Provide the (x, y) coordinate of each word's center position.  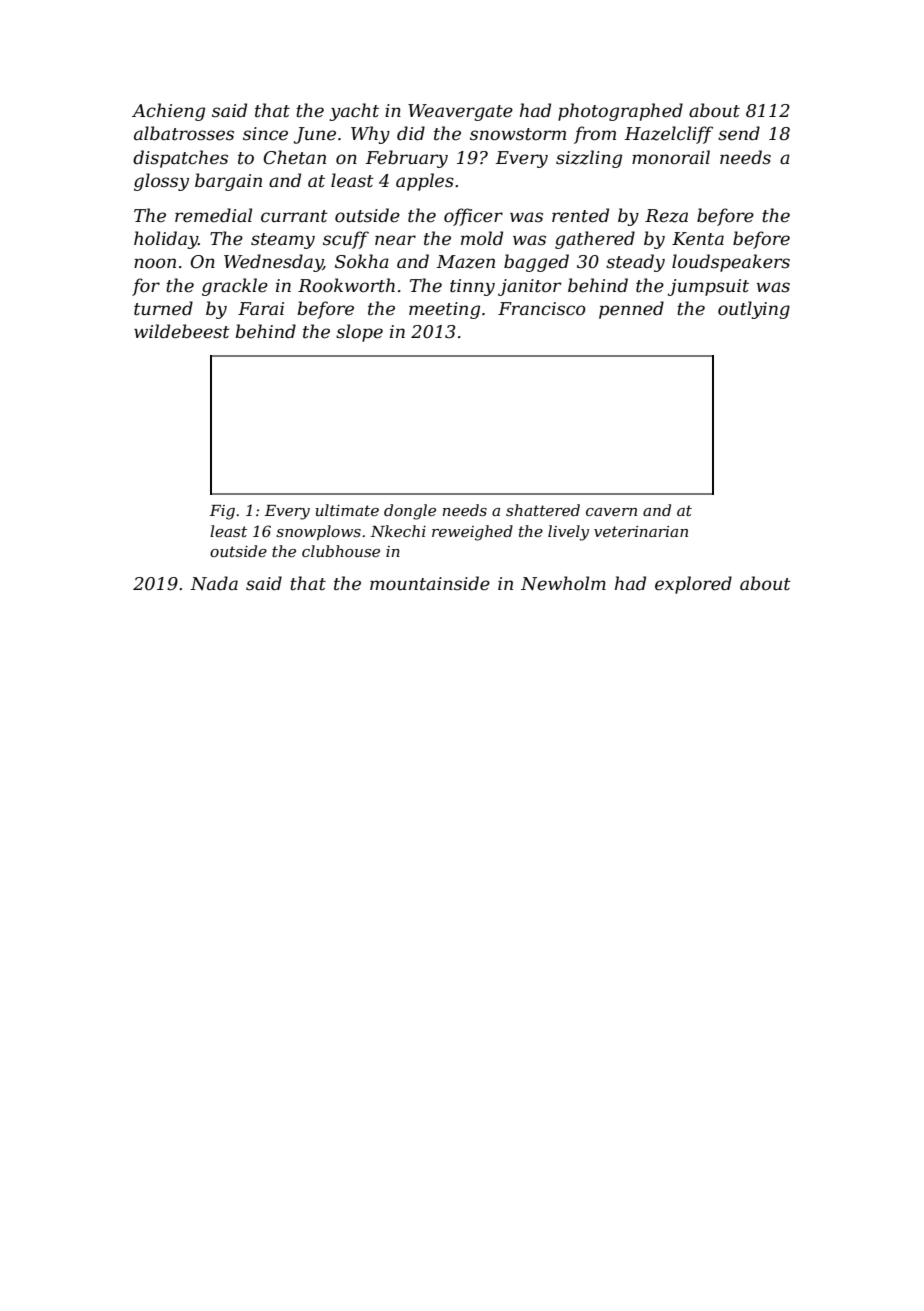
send (739, 133)
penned (631, 310)
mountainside (430, 583)
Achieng (168, 112)
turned (163, 308)
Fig (222, 512)
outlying (754, 310)
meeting (444, 310)
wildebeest (182, 331)
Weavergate (460, 112)
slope (359, 333)
